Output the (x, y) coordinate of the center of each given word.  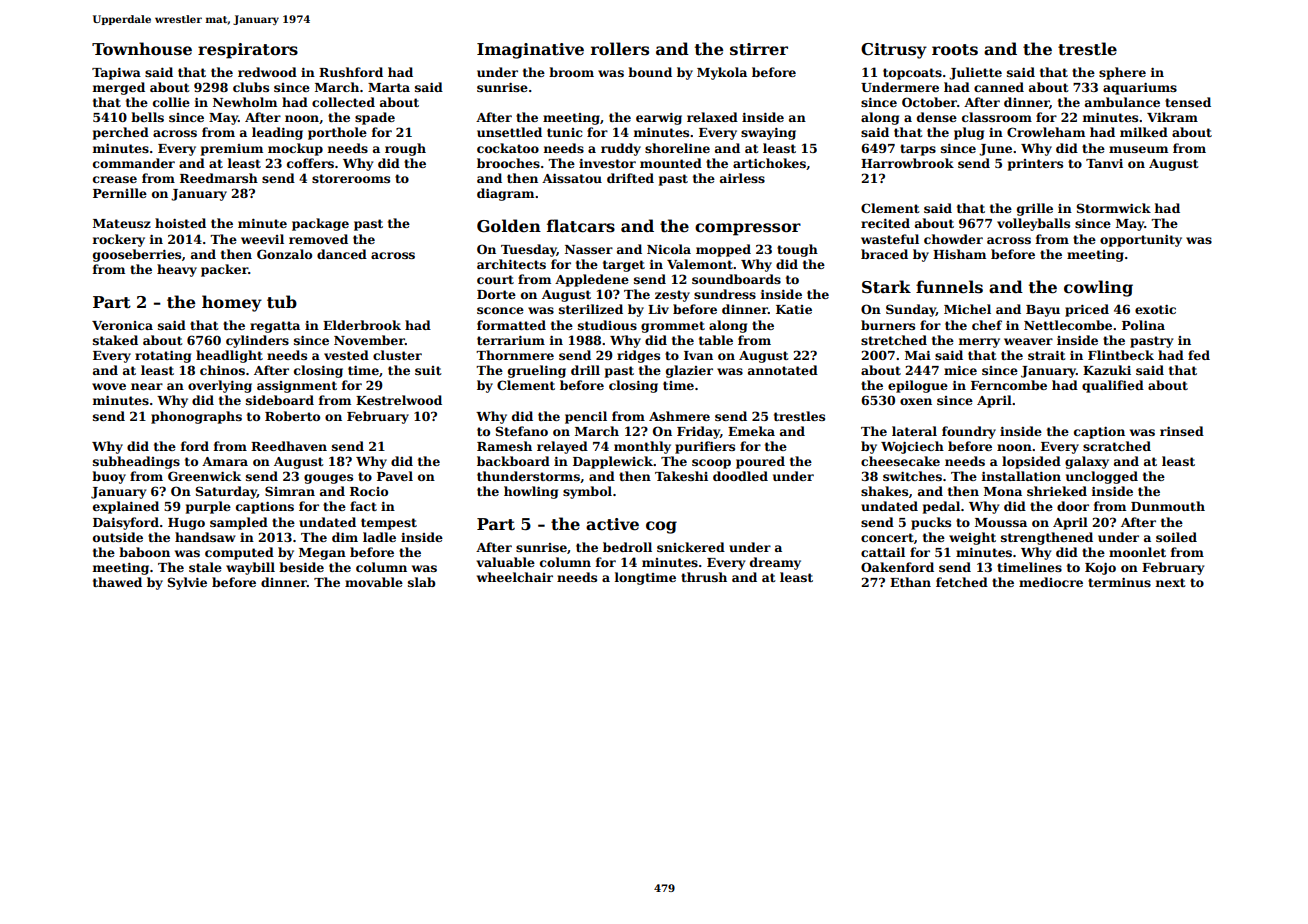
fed (1199, 355)
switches (912, 476)
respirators (248, 51)
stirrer (759, 49)
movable (374, 582)
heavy (177, 270)
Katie (794, 309)
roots (955, 50)
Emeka (751, 431)
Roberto (292, 416)
